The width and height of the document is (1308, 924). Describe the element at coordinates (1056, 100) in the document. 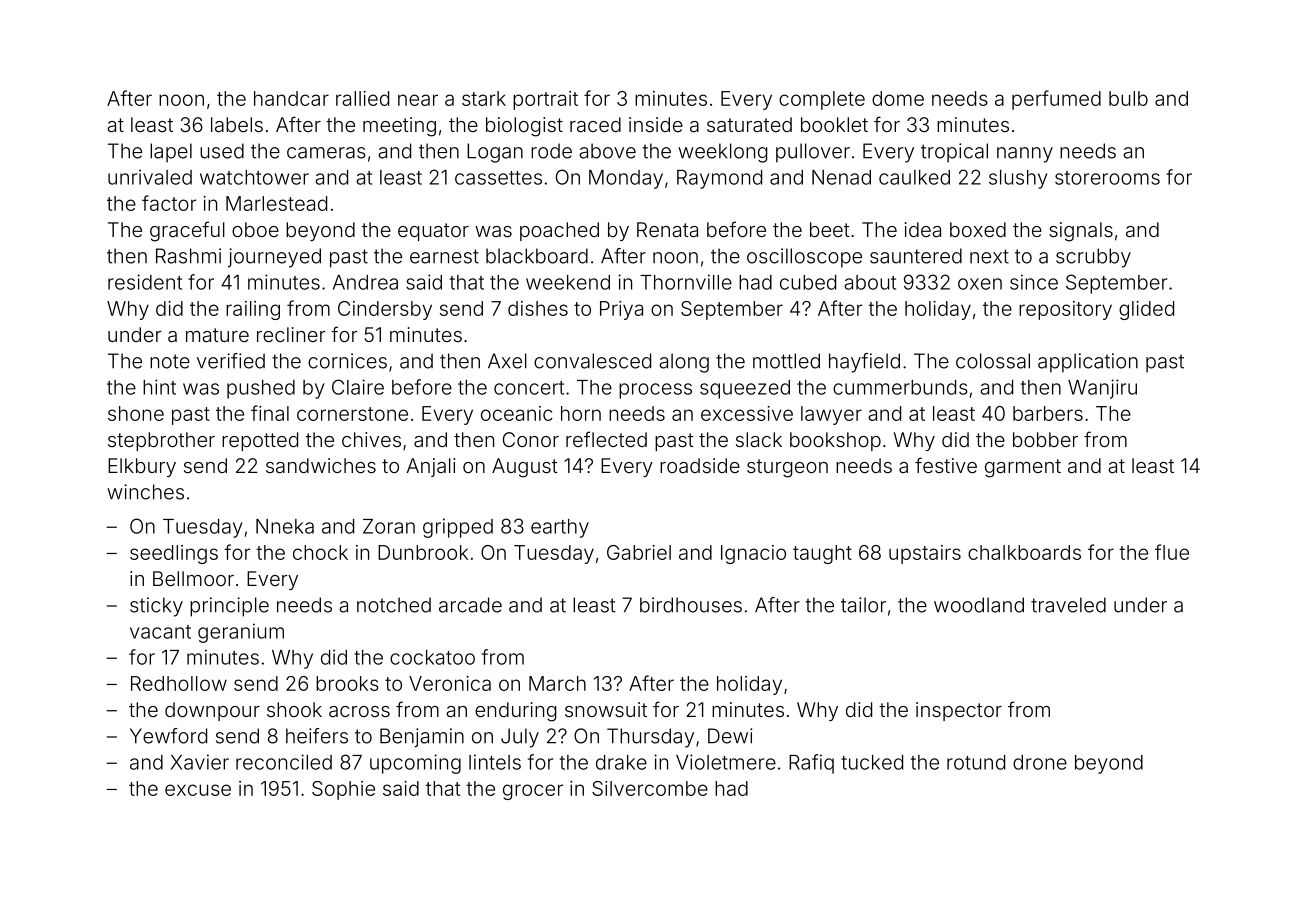

I see `perfumed` at that location.
